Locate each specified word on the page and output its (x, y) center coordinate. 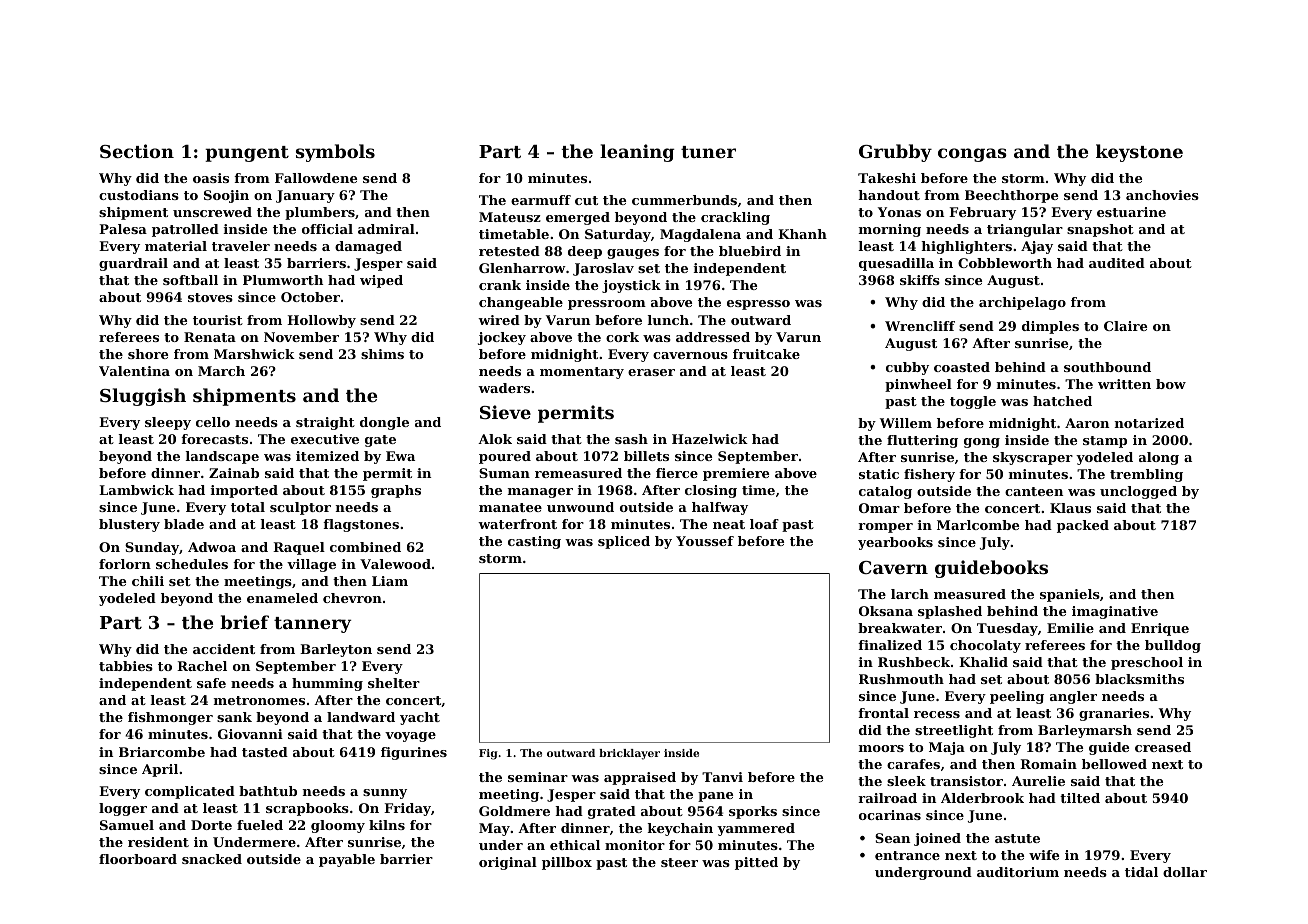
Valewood (395, 564)
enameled (282, 598)
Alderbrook (982, 798)
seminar (538, 777)
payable (347, 860)
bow (1171, 384)
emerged (578, 218)
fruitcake (766, 354)
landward (361, 717)
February (982, 213)
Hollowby (321, 321)
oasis (211, 178)
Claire (1125, 326)
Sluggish (143, 397)
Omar (879, 508)
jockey (502, 338)
